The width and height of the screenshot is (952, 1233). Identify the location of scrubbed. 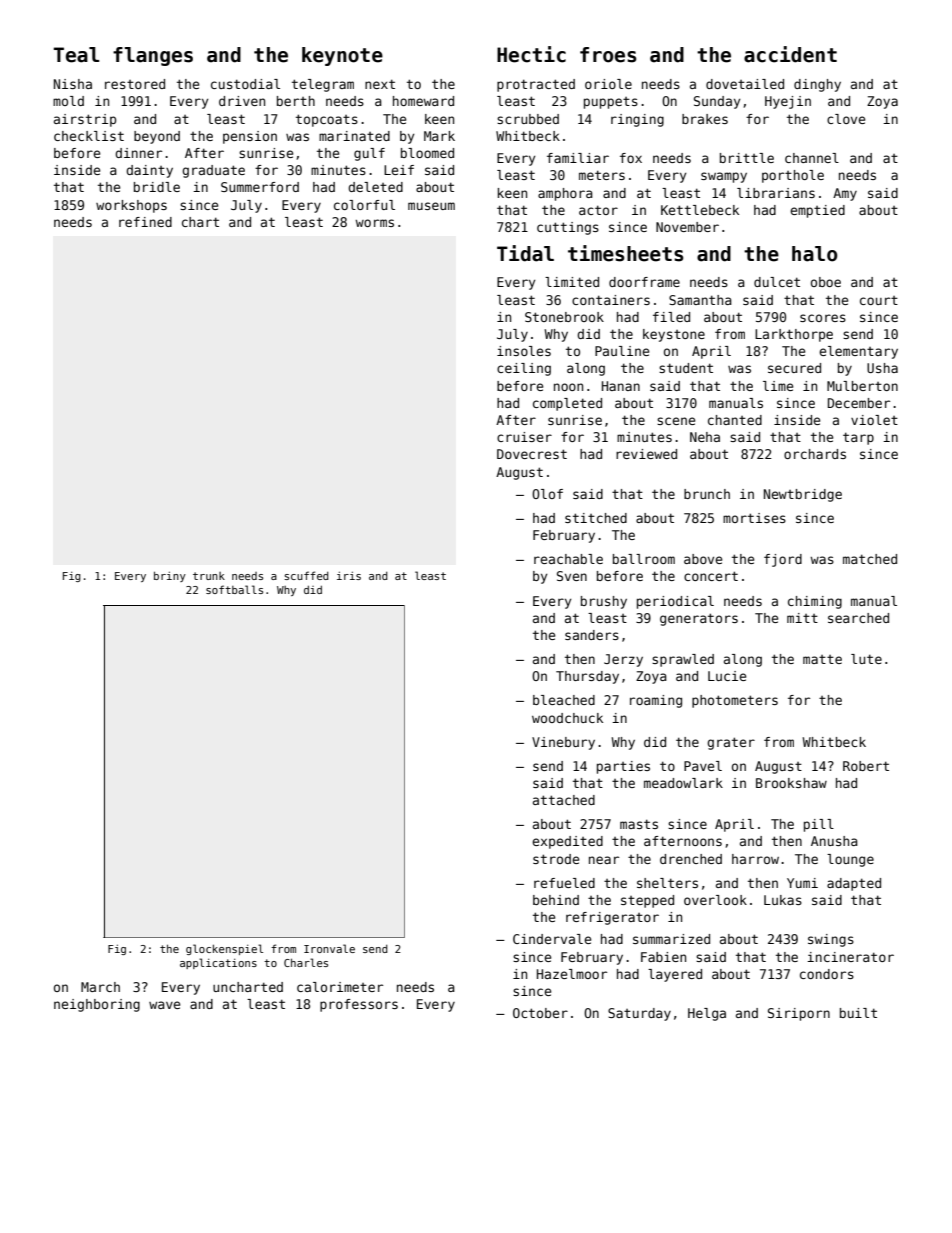
(528, 119).
